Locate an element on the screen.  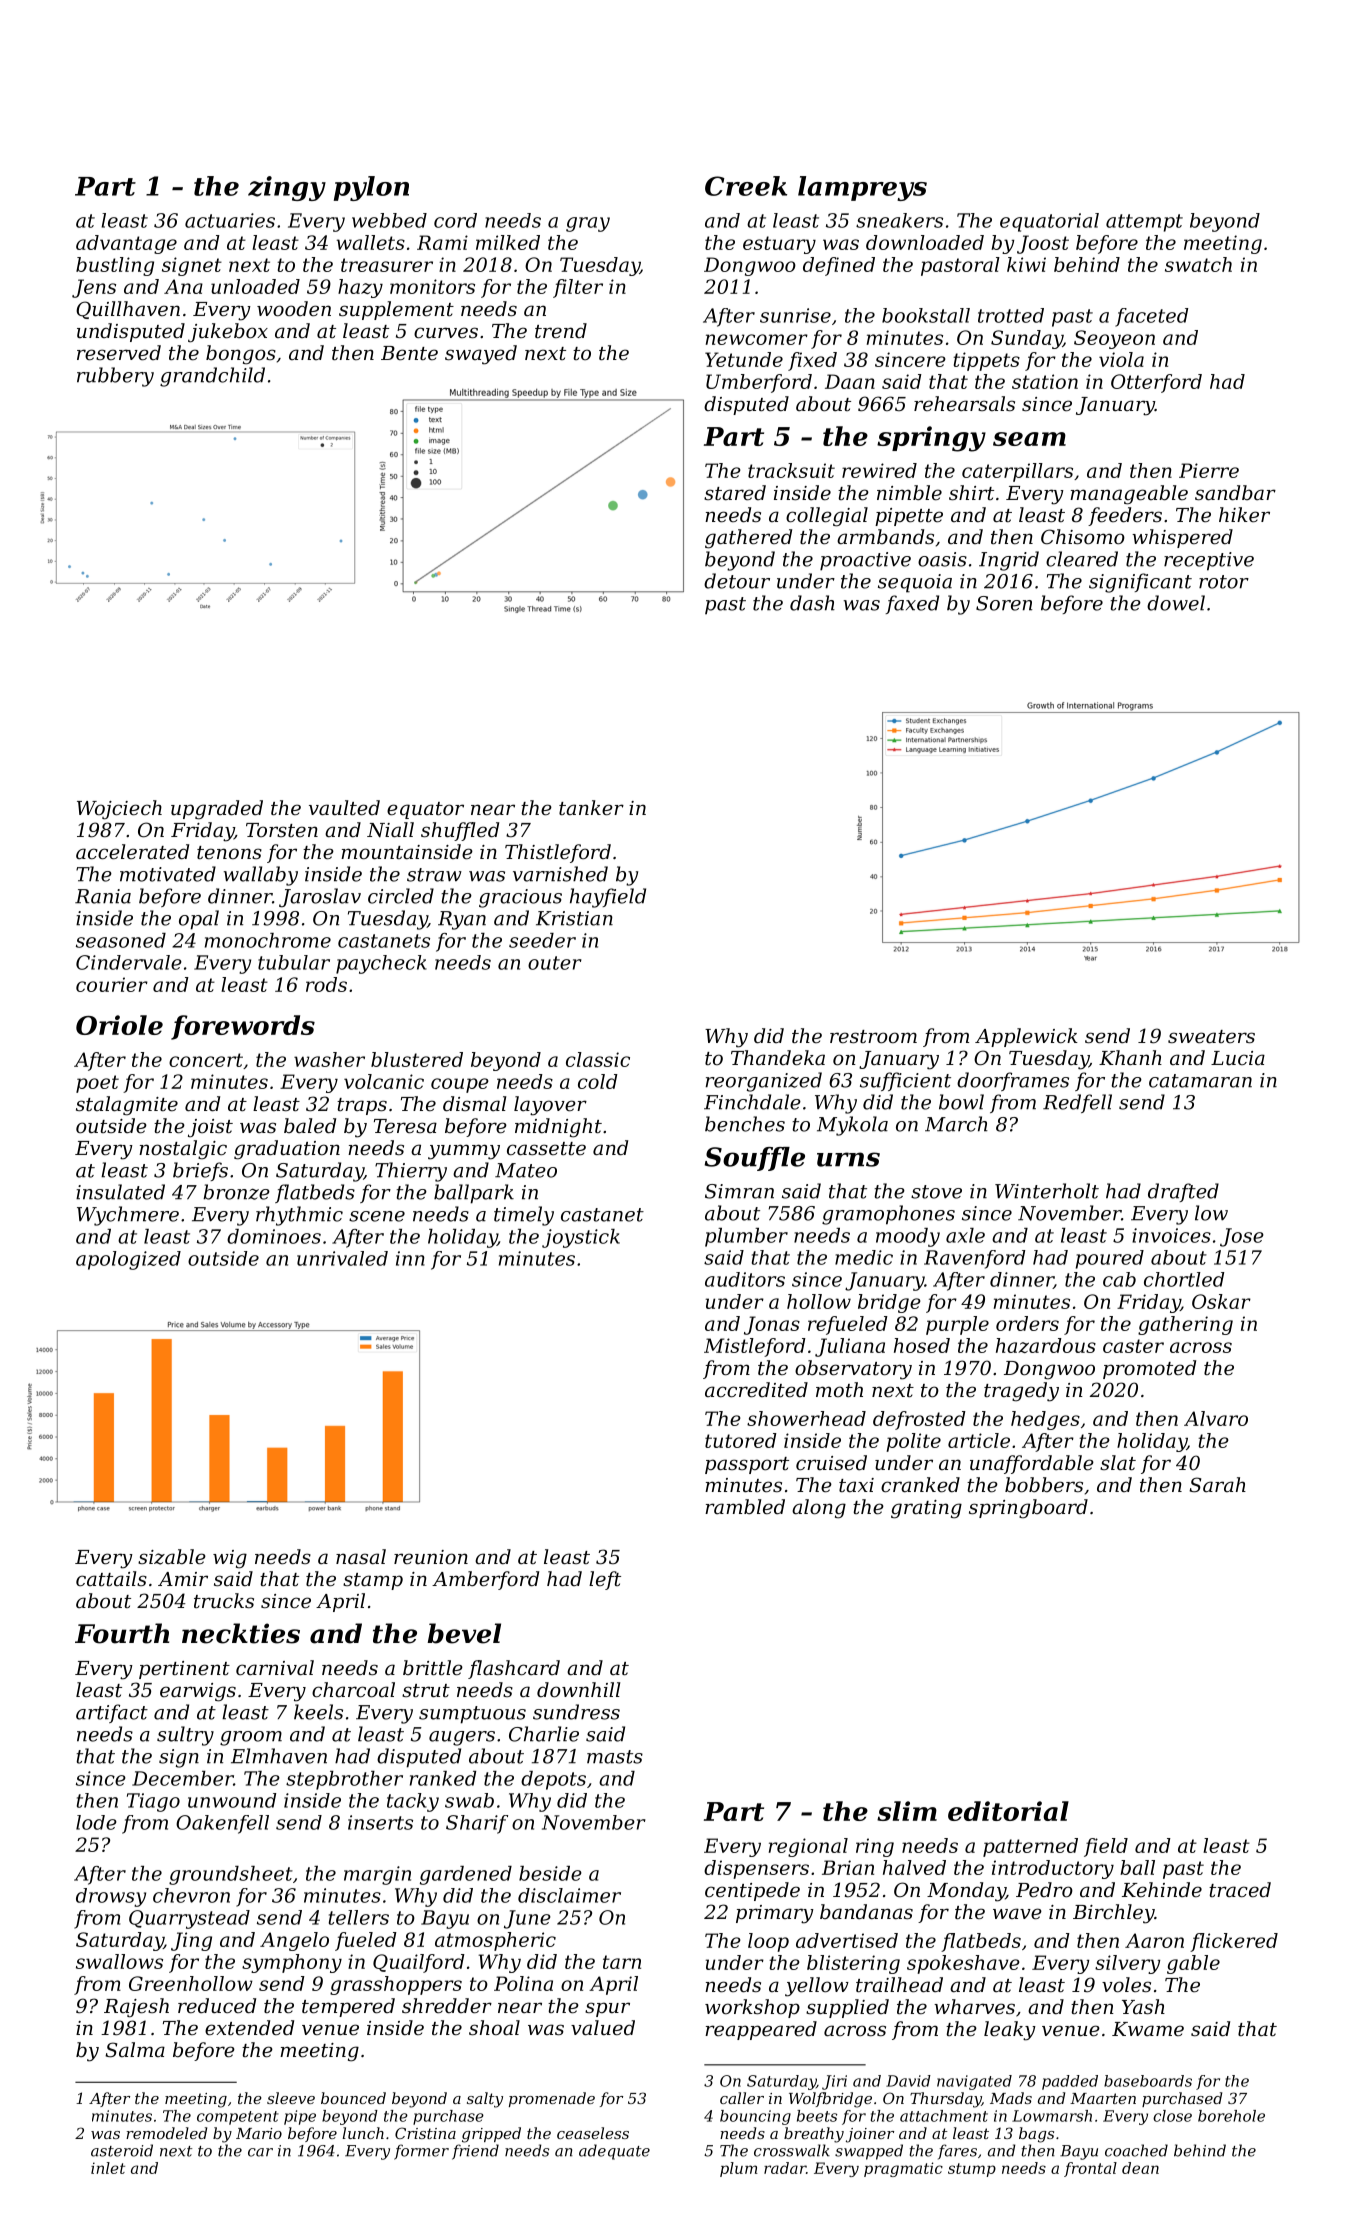
Khanh is located at coordinates (1130, 1057).
